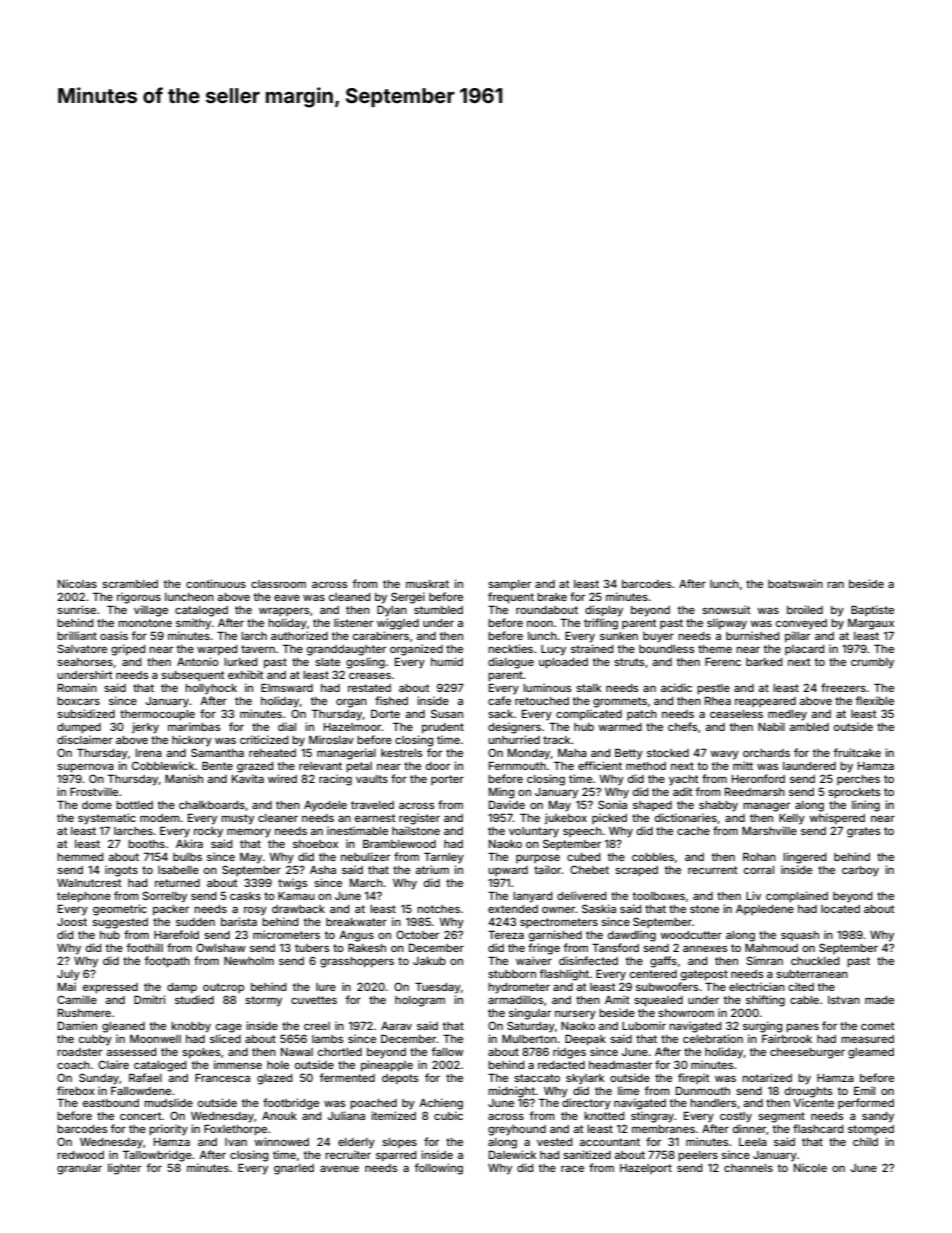 Image resolution: width=952 pixels, height=1233 pixels. What do you see at coordinates (317, 1026) in the page?
I see `creel` at bounding box center [317, 1026].
